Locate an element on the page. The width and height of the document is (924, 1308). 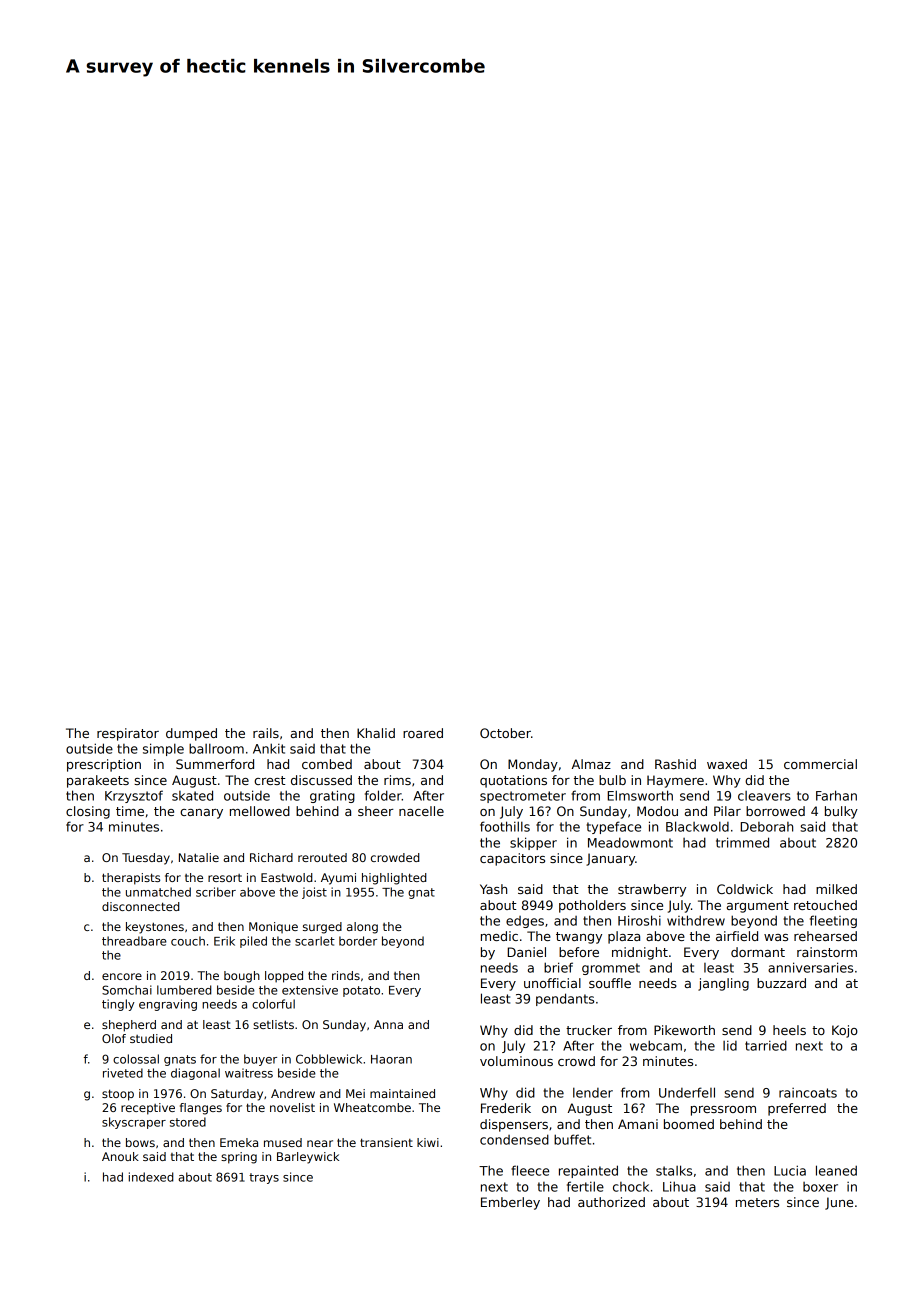
Elmsworth is located at coordinates (640, 795).
